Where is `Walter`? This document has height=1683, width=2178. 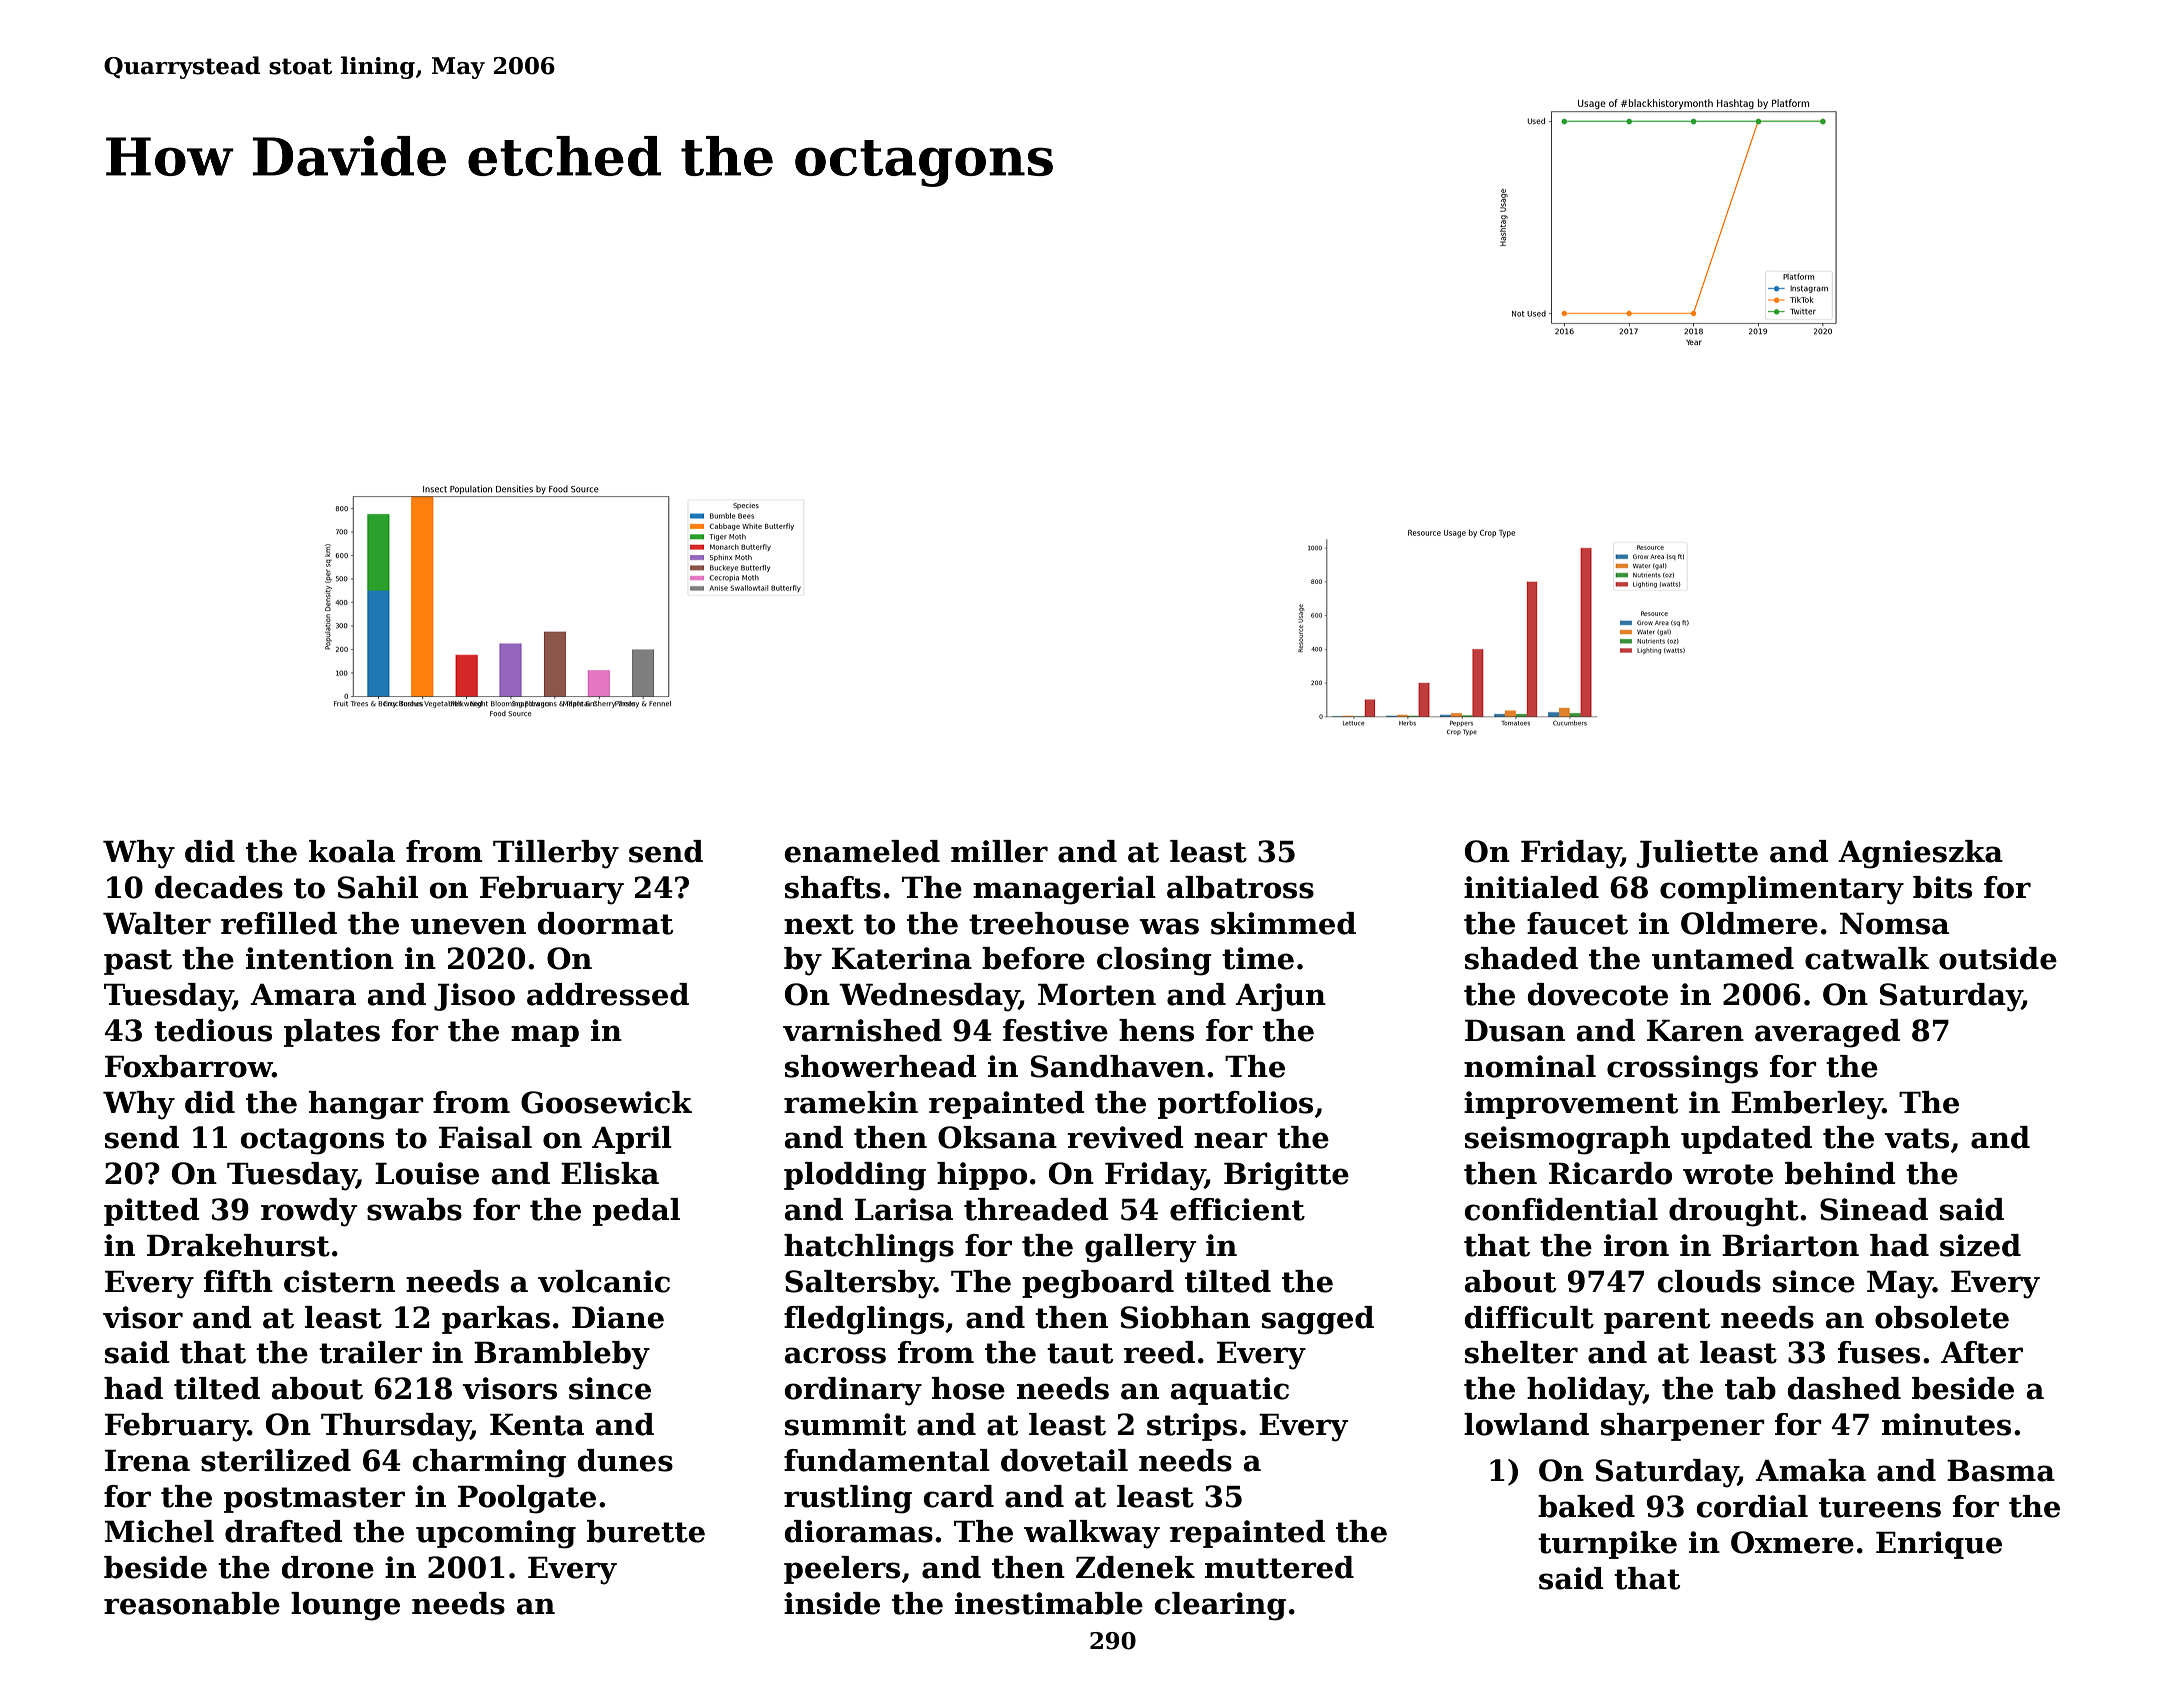
Walter is located at coordinates (157, 923).
